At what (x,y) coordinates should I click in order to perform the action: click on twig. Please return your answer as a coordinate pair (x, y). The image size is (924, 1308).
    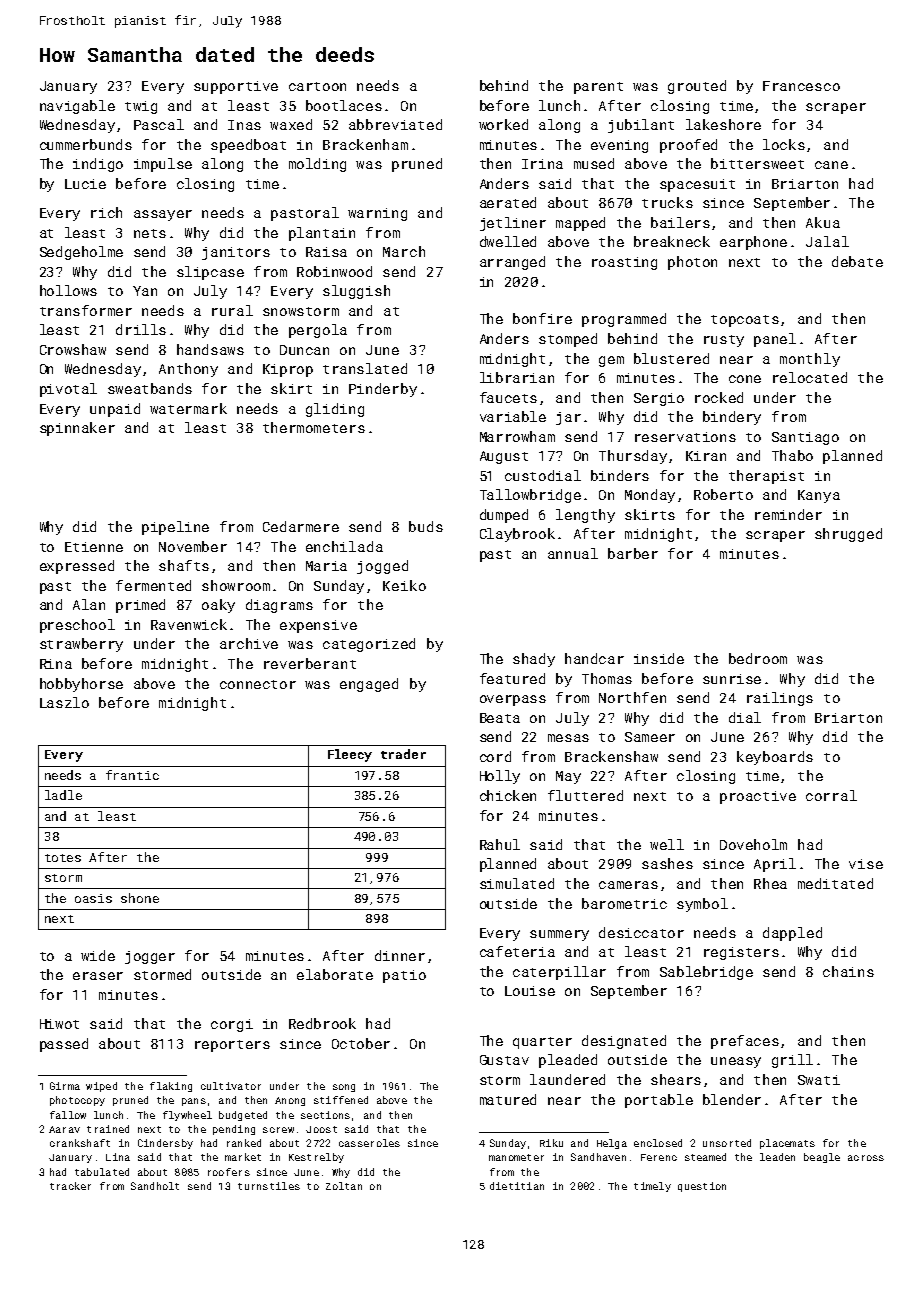
    Looking at the image, I should click on (141, 107).
